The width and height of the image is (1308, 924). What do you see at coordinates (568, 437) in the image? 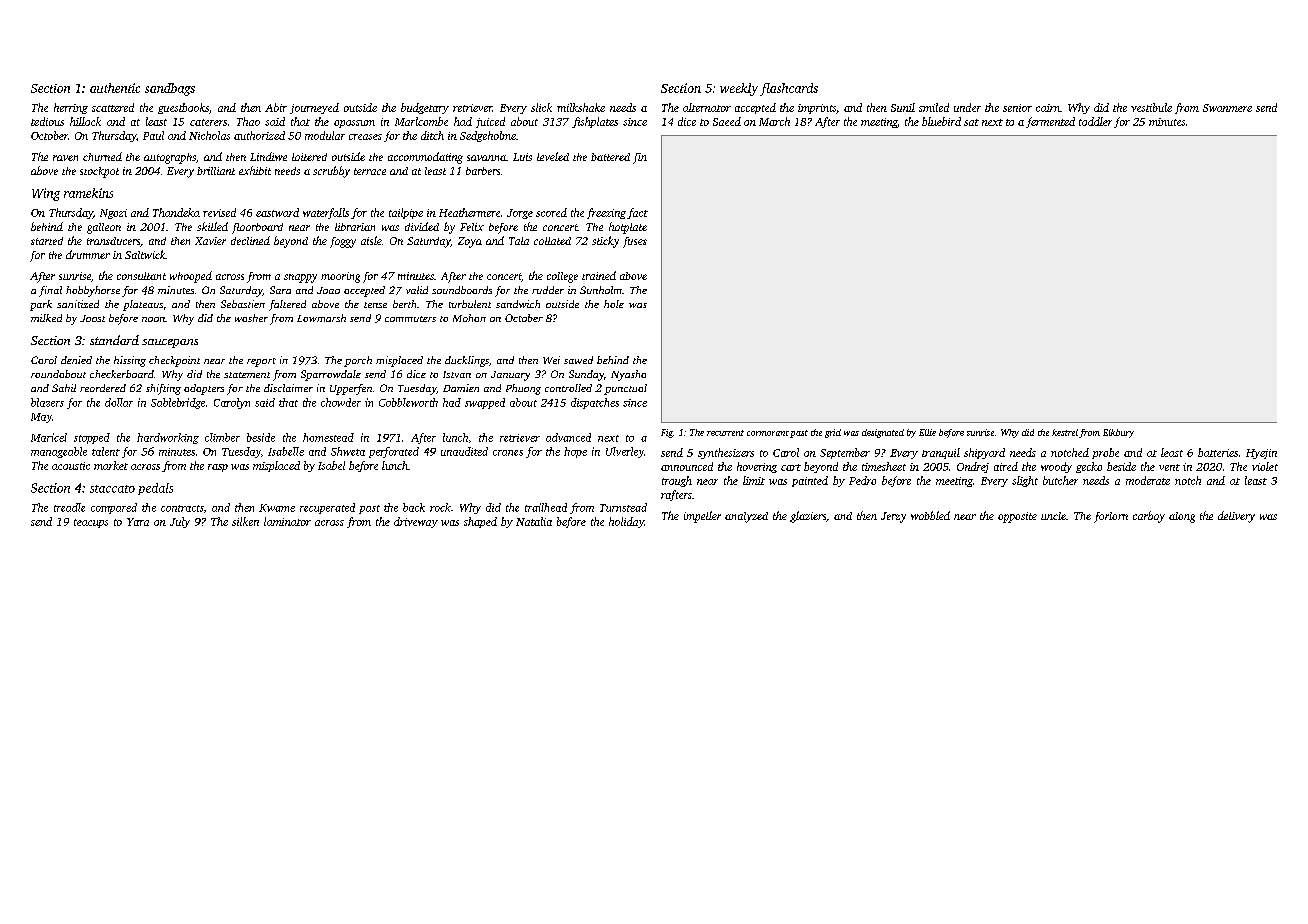
I see `advanced` at bounding box center [568, 437].
